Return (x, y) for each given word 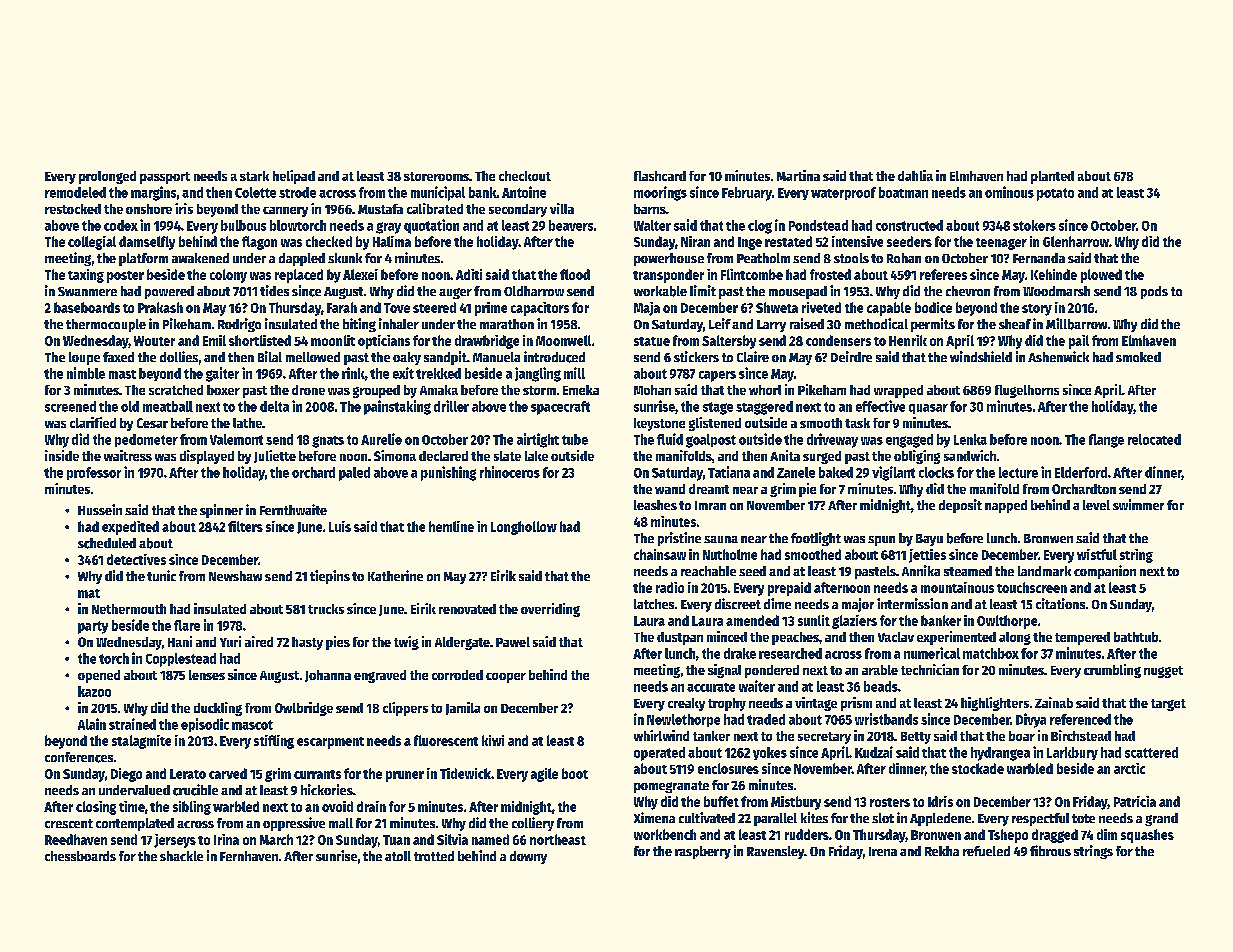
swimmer (1138, 504)
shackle (181, 856)
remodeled (75, 192)
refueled (986, 851)
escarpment (330, 743)
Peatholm (763, 258)
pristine (679, 539)
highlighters (995, 704)
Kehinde (1054, 274)
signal (724, 671)
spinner (221, 511)
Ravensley (775, 852)
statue (652, 341)
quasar (928, 409)
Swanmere (87, 291)
